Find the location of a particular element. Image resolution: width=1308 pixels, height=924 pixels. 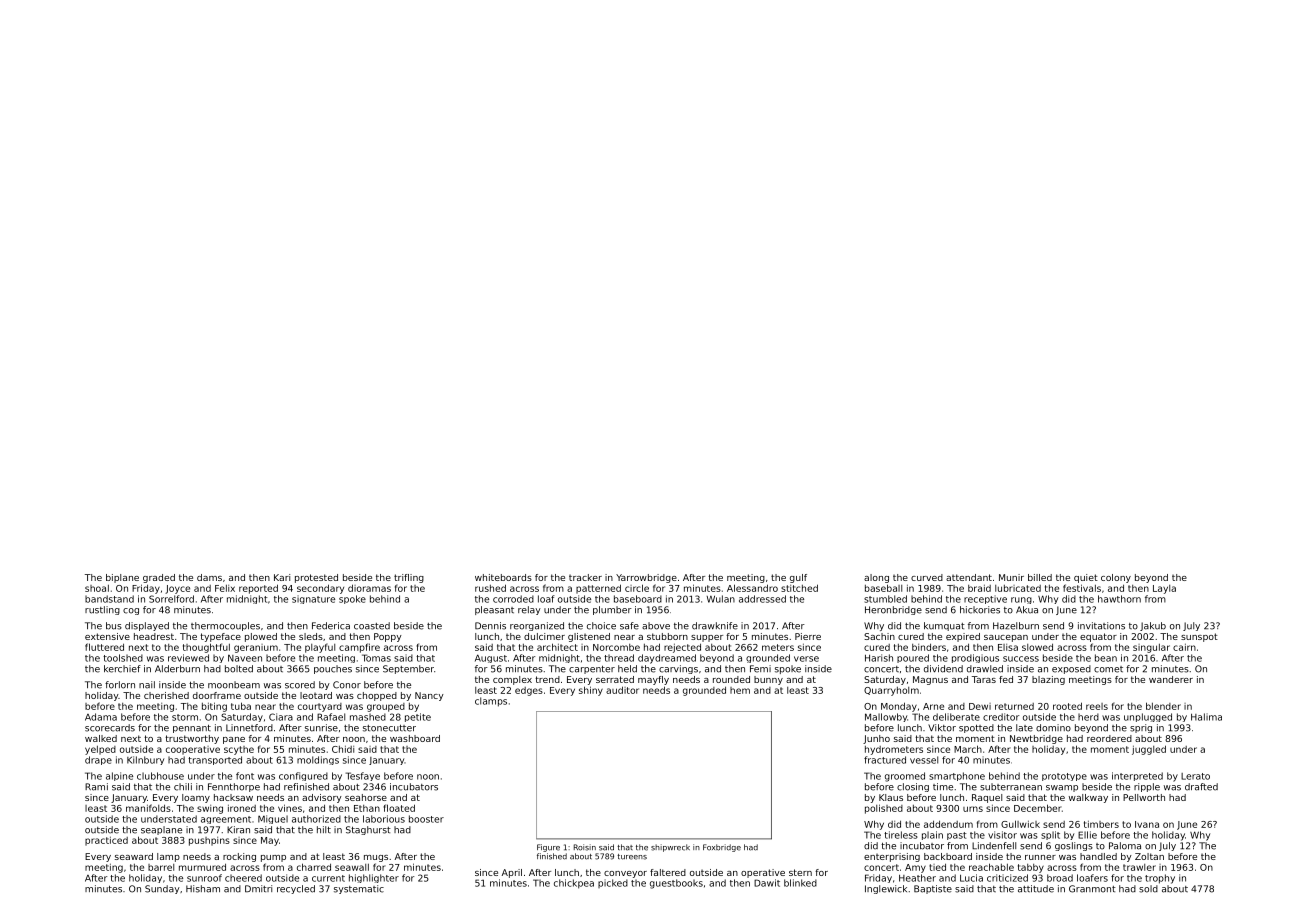

Adama is located at coordinates (101, 717).
